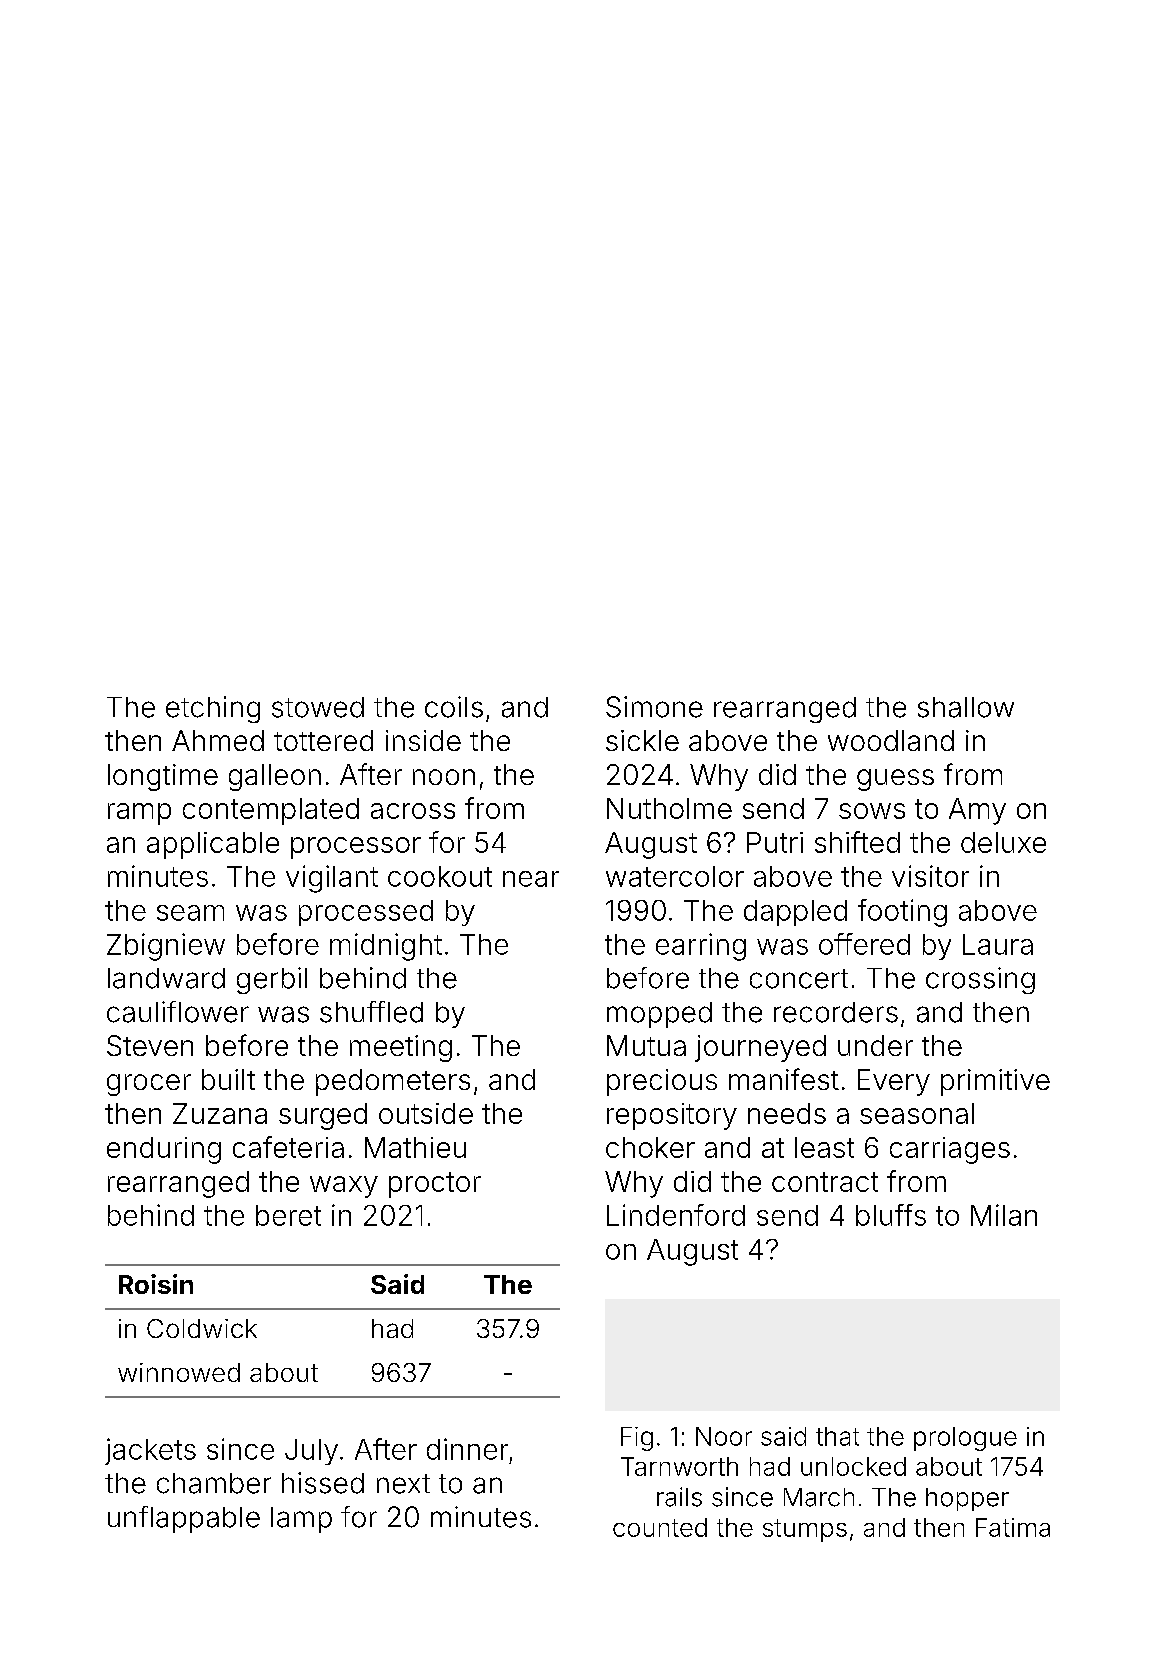  What do you see at coordinates (701, 947) in the image?
I see `earring` at bounding box center [701, 947].
